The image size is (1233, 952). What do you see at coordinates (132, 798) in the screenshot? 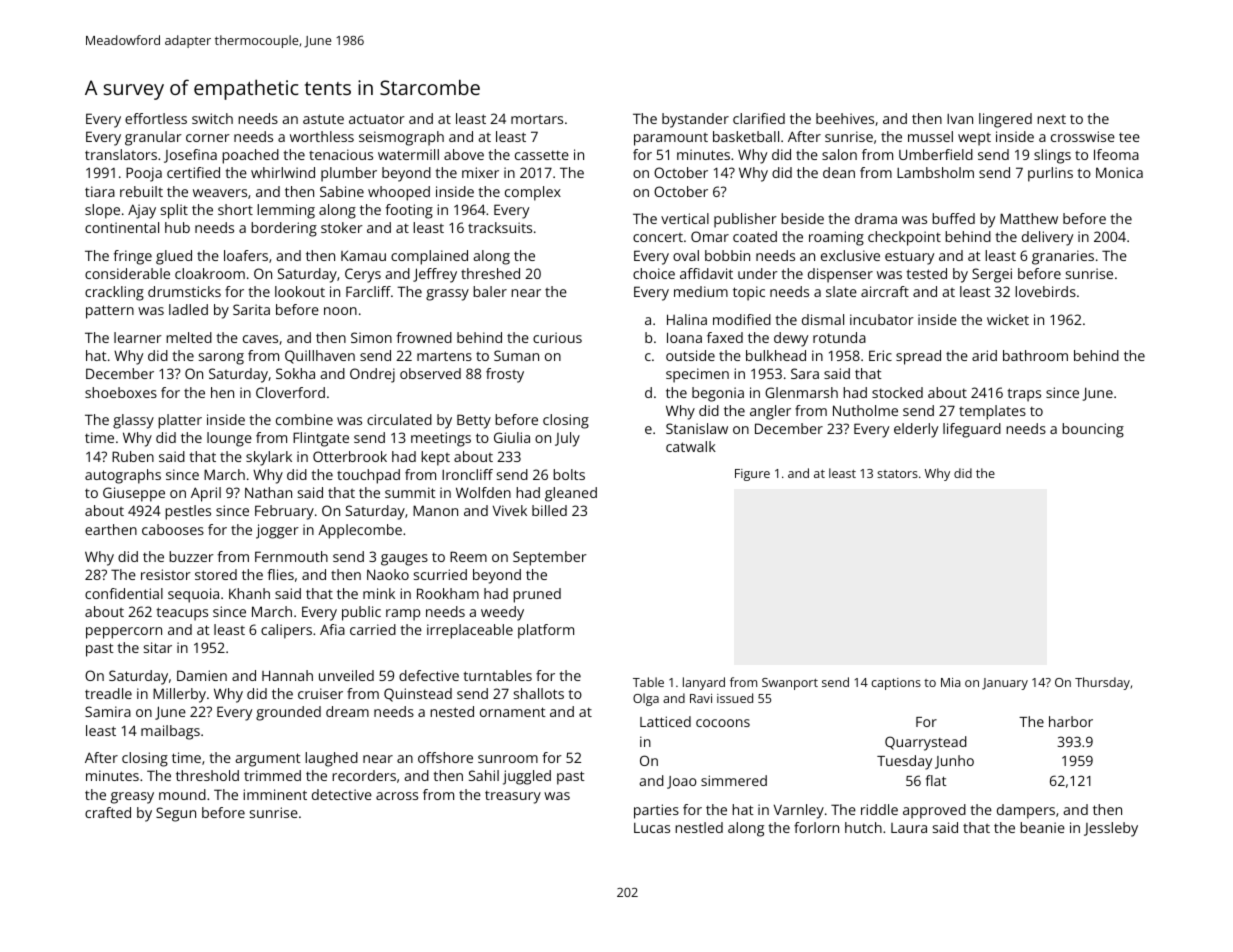
I see `greasy` at bounding box center [132, 798].
